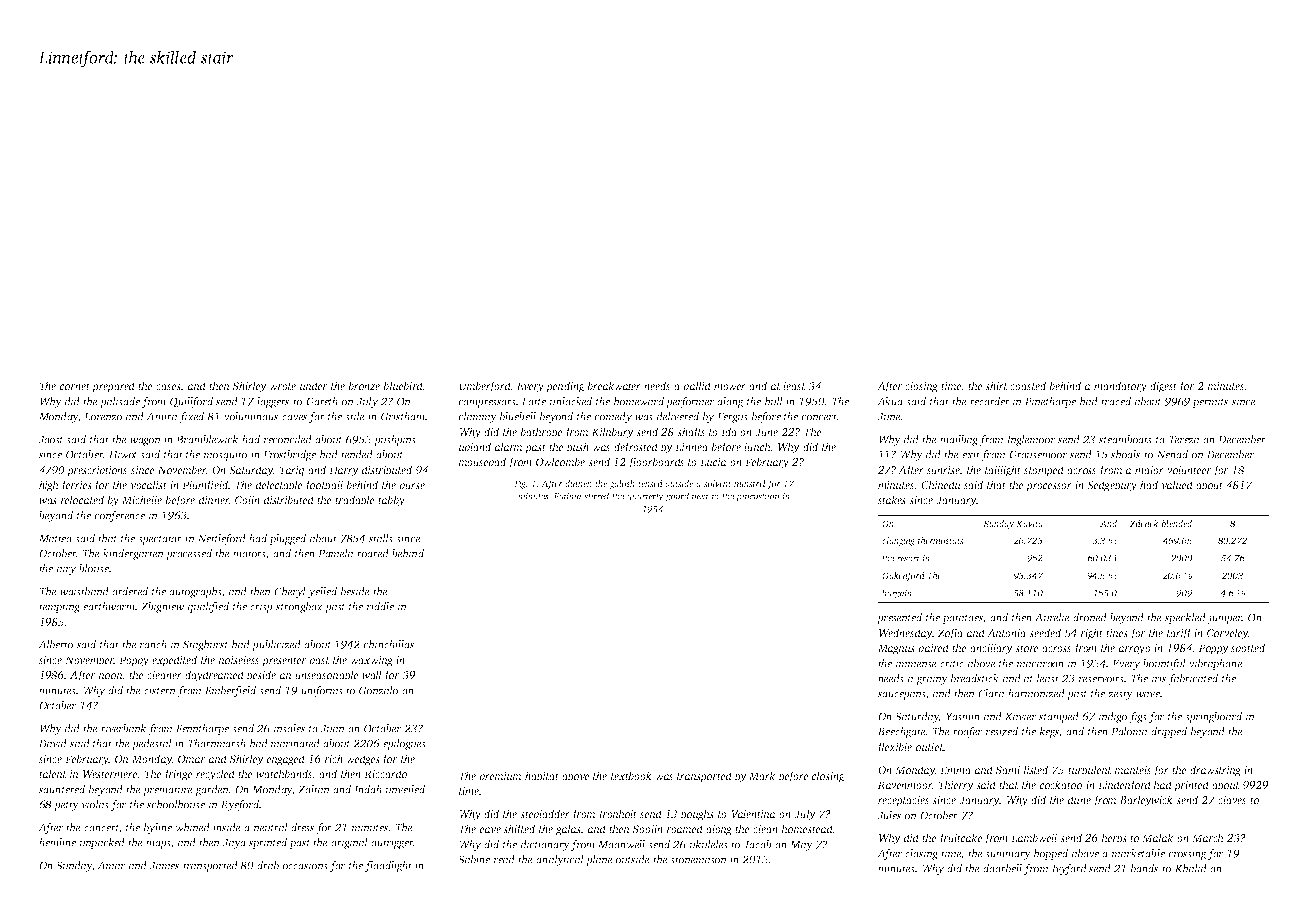 The width and height of the page is (1308, 924). What do you see at coordinates (371, 661) in the page?
I see `waxwing` at bounding box center [371, 661].
